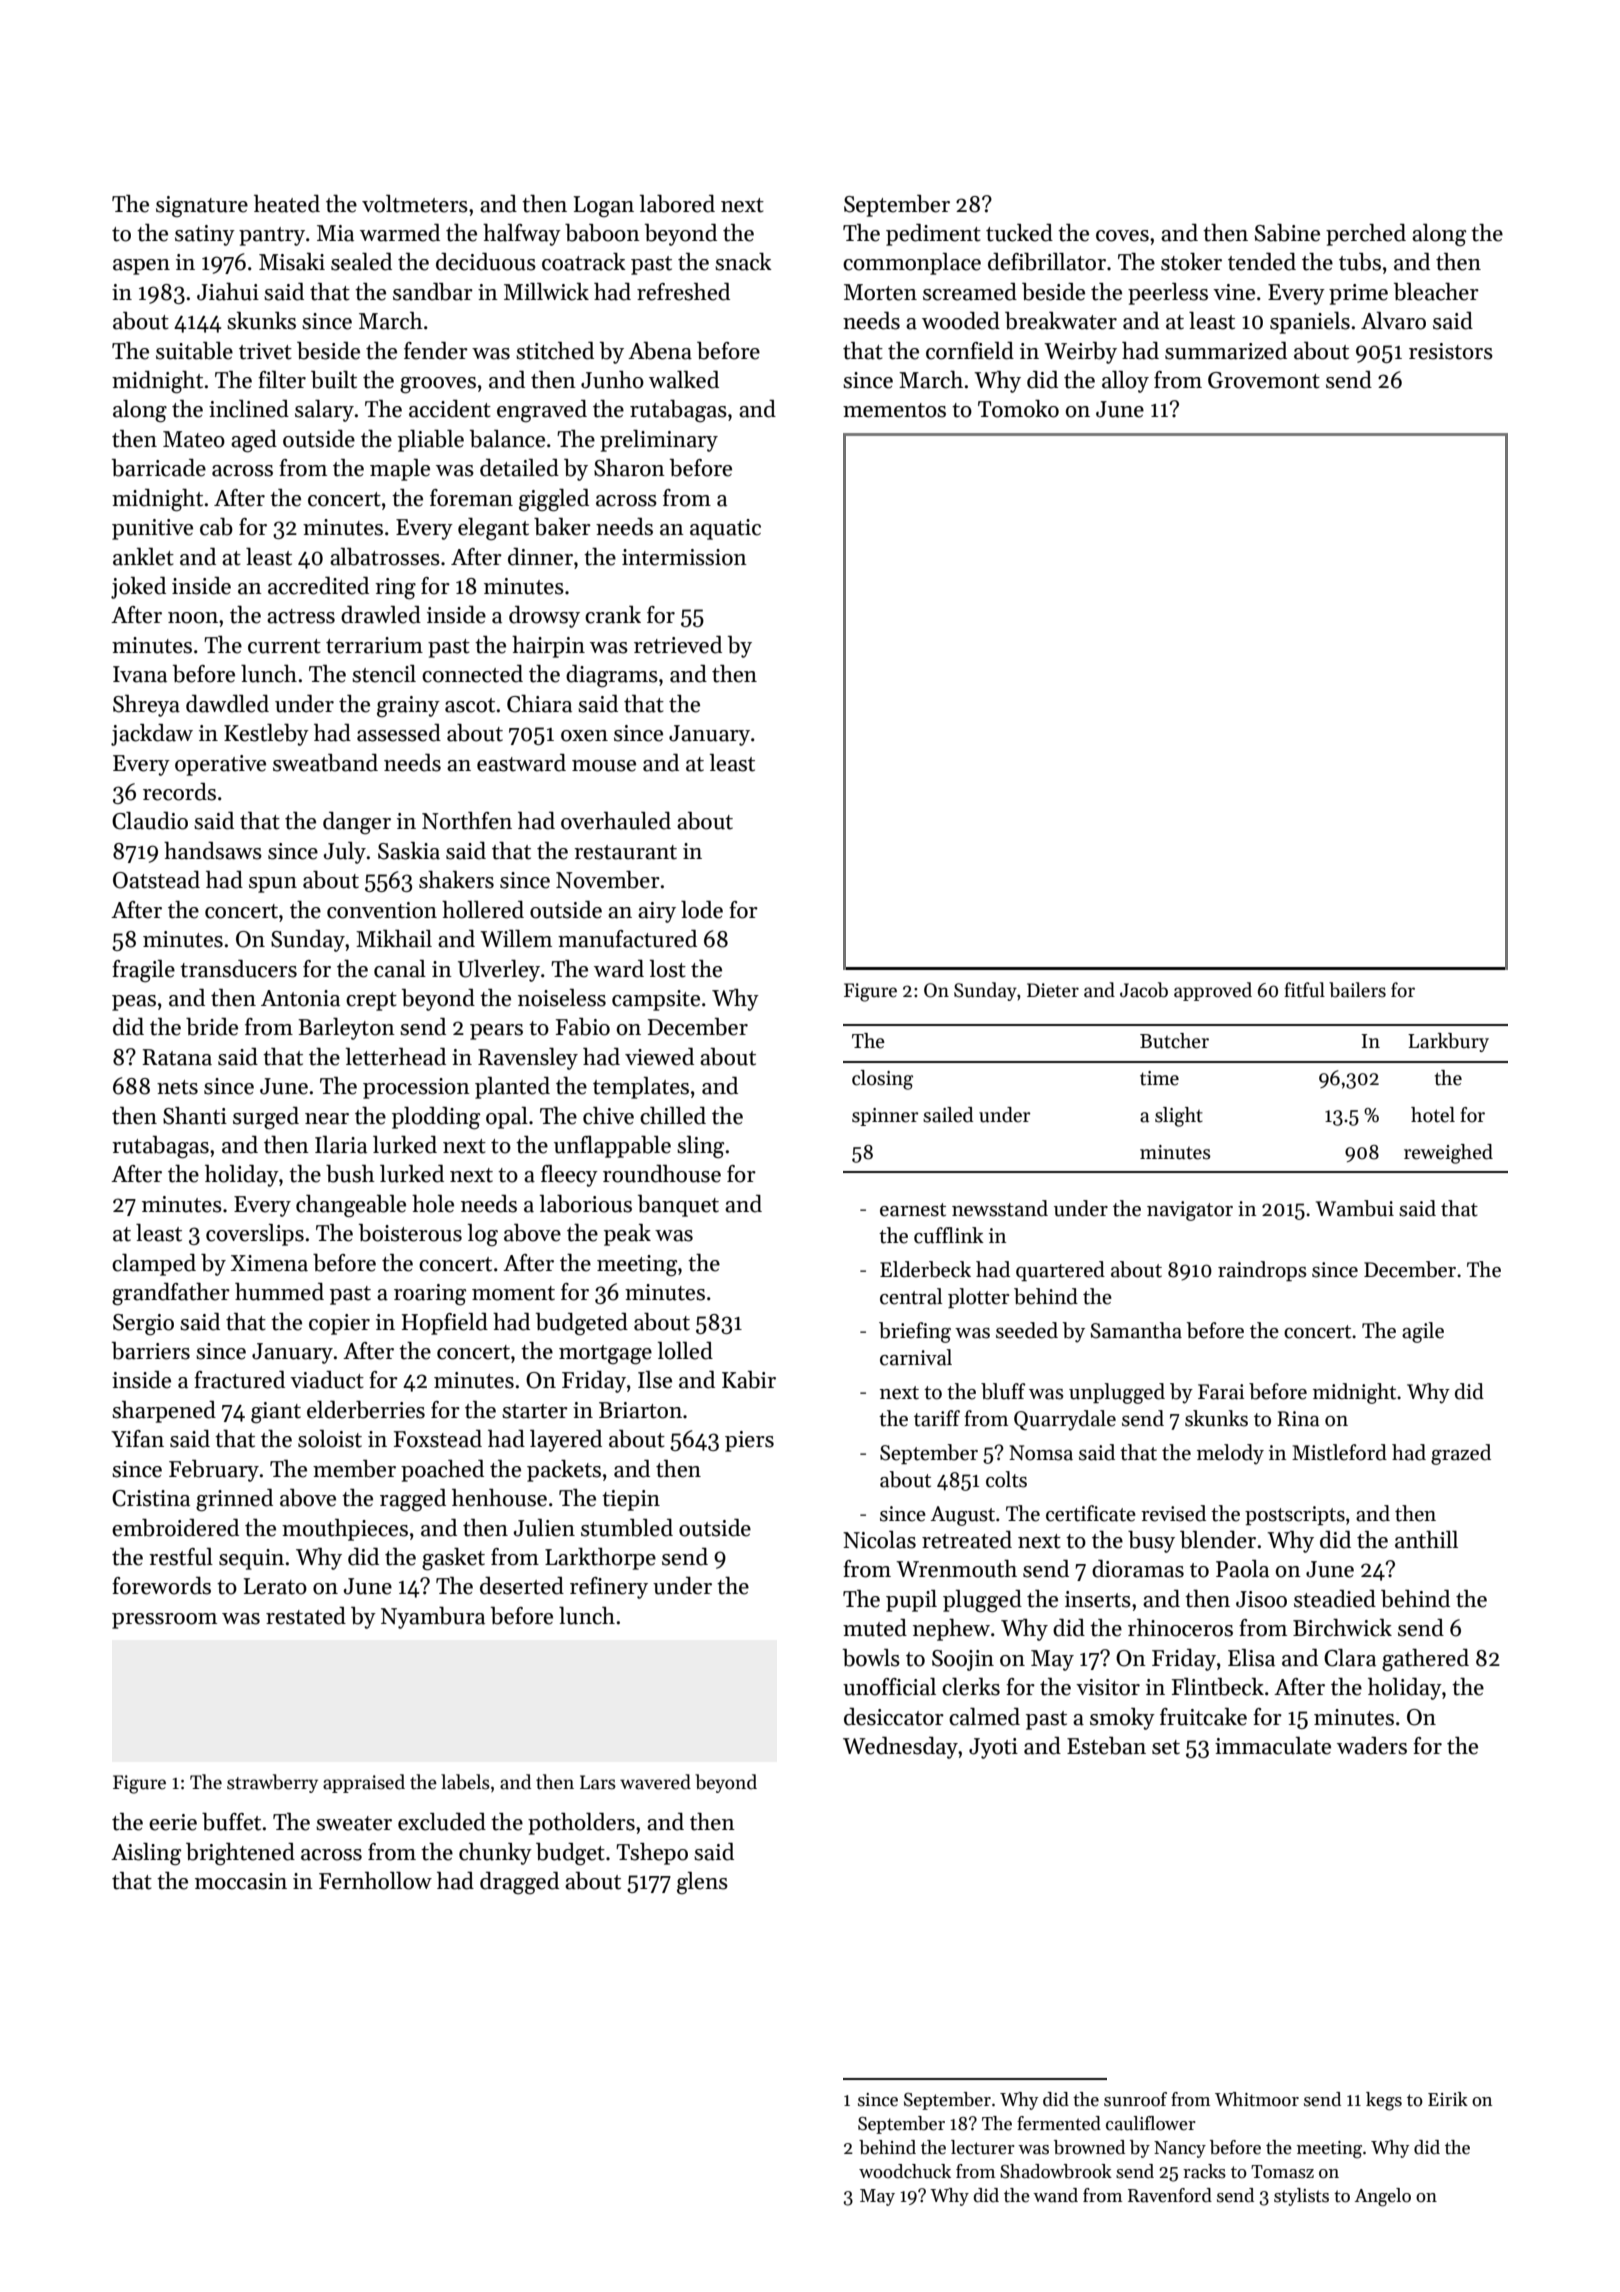 The image size is (1620, 2292). Describe the element at coordinates (152, 529) in the page. I see `punitive` at that location.
